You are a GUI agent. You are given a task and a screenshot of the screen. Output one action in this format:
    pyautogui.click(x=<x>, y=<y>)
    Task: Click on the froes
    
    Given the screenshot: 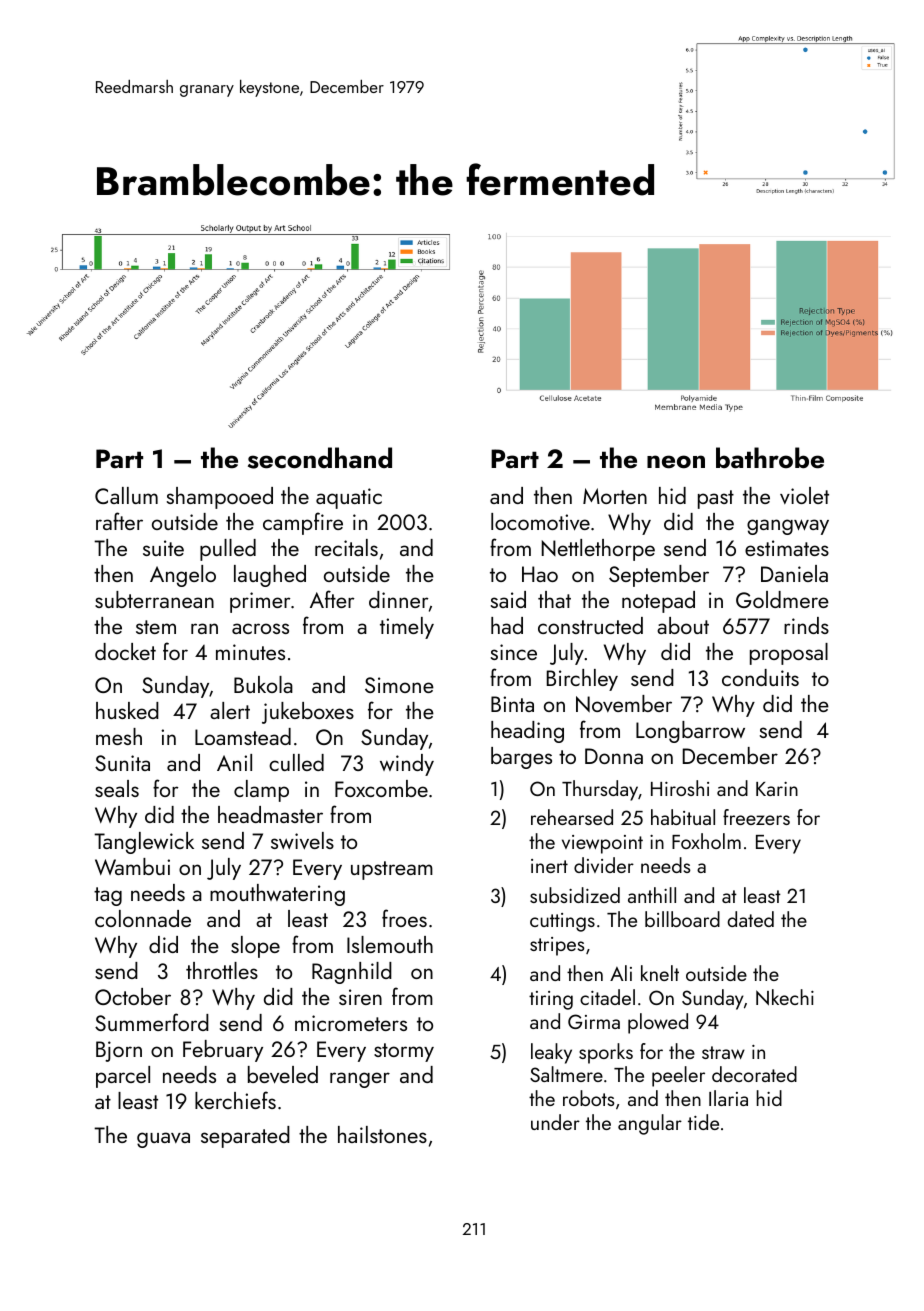 What is the action you would take?
    pyautogui.click(x=404, y=918)
